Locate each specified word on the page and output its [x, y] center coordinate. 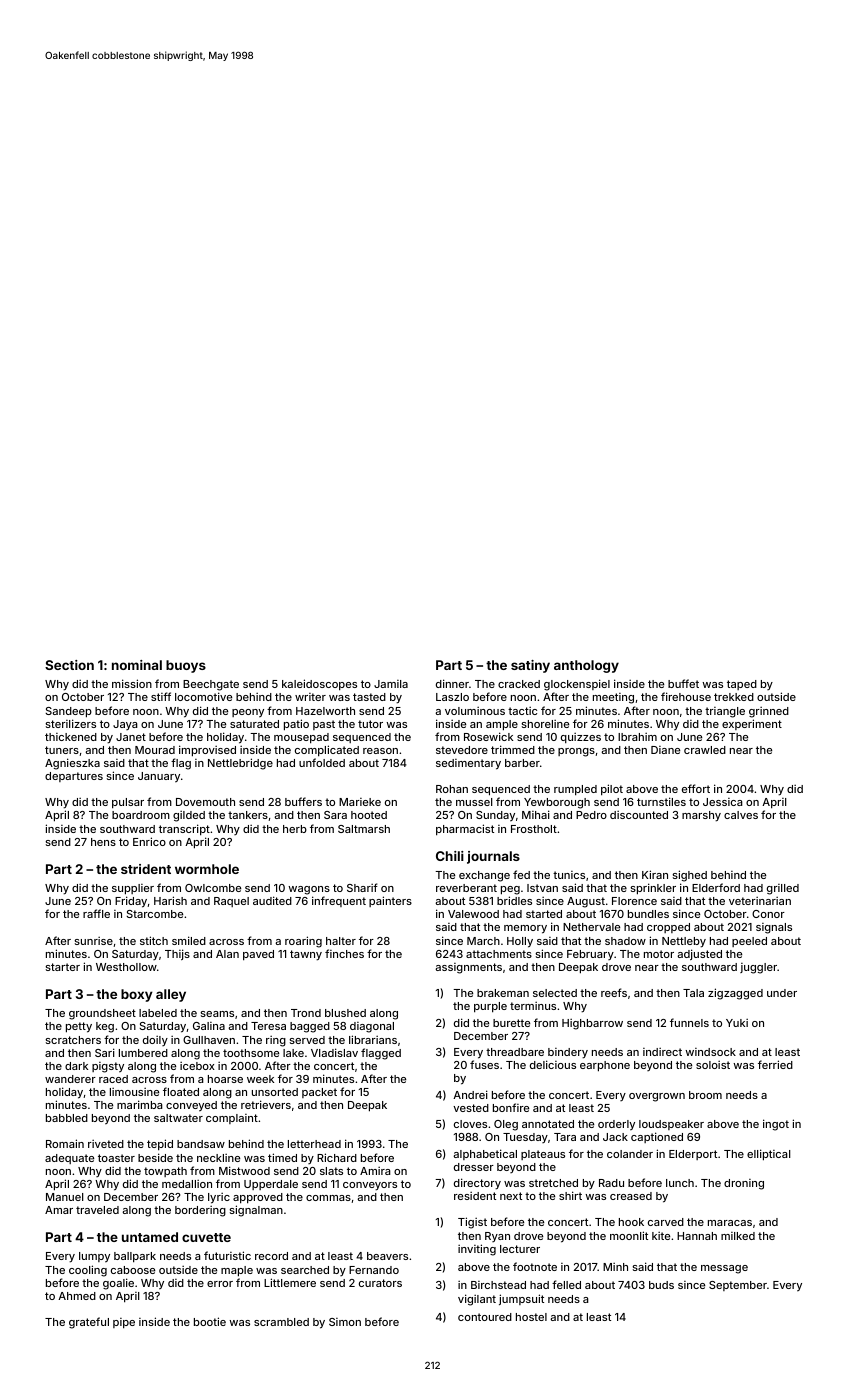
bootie [210, 1321]
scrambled [281, 1322]
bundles [648, 914]
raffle [96, 913]
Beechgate [211, 685]
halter [341, 941]
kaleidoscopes [319, 685]
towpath [165, 1172]
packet [319, 1093]
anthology [586, 666]
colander [630, 1154]
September [738, 1286]
